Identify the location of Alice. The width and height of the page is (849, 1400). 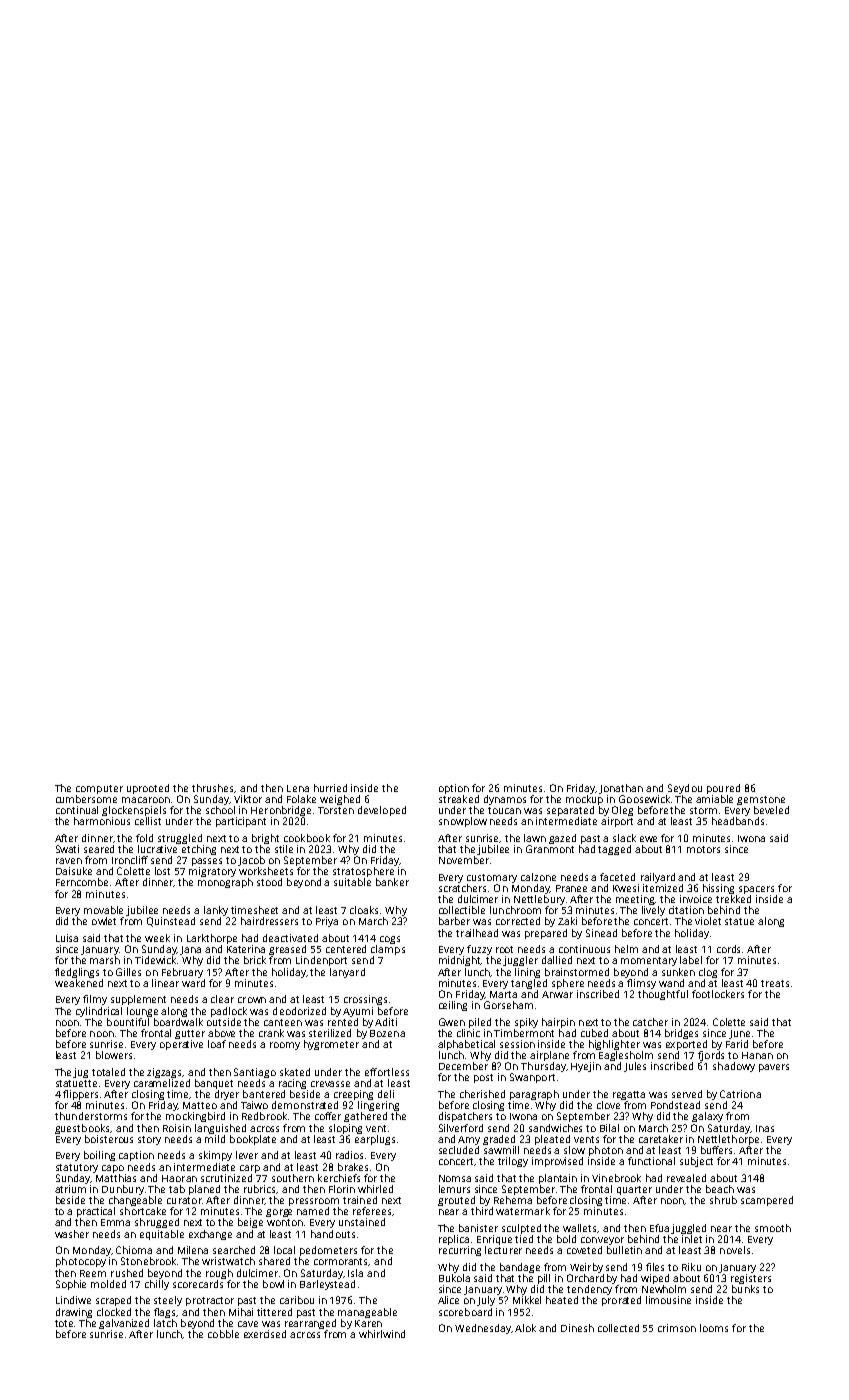
(448, 1300).
